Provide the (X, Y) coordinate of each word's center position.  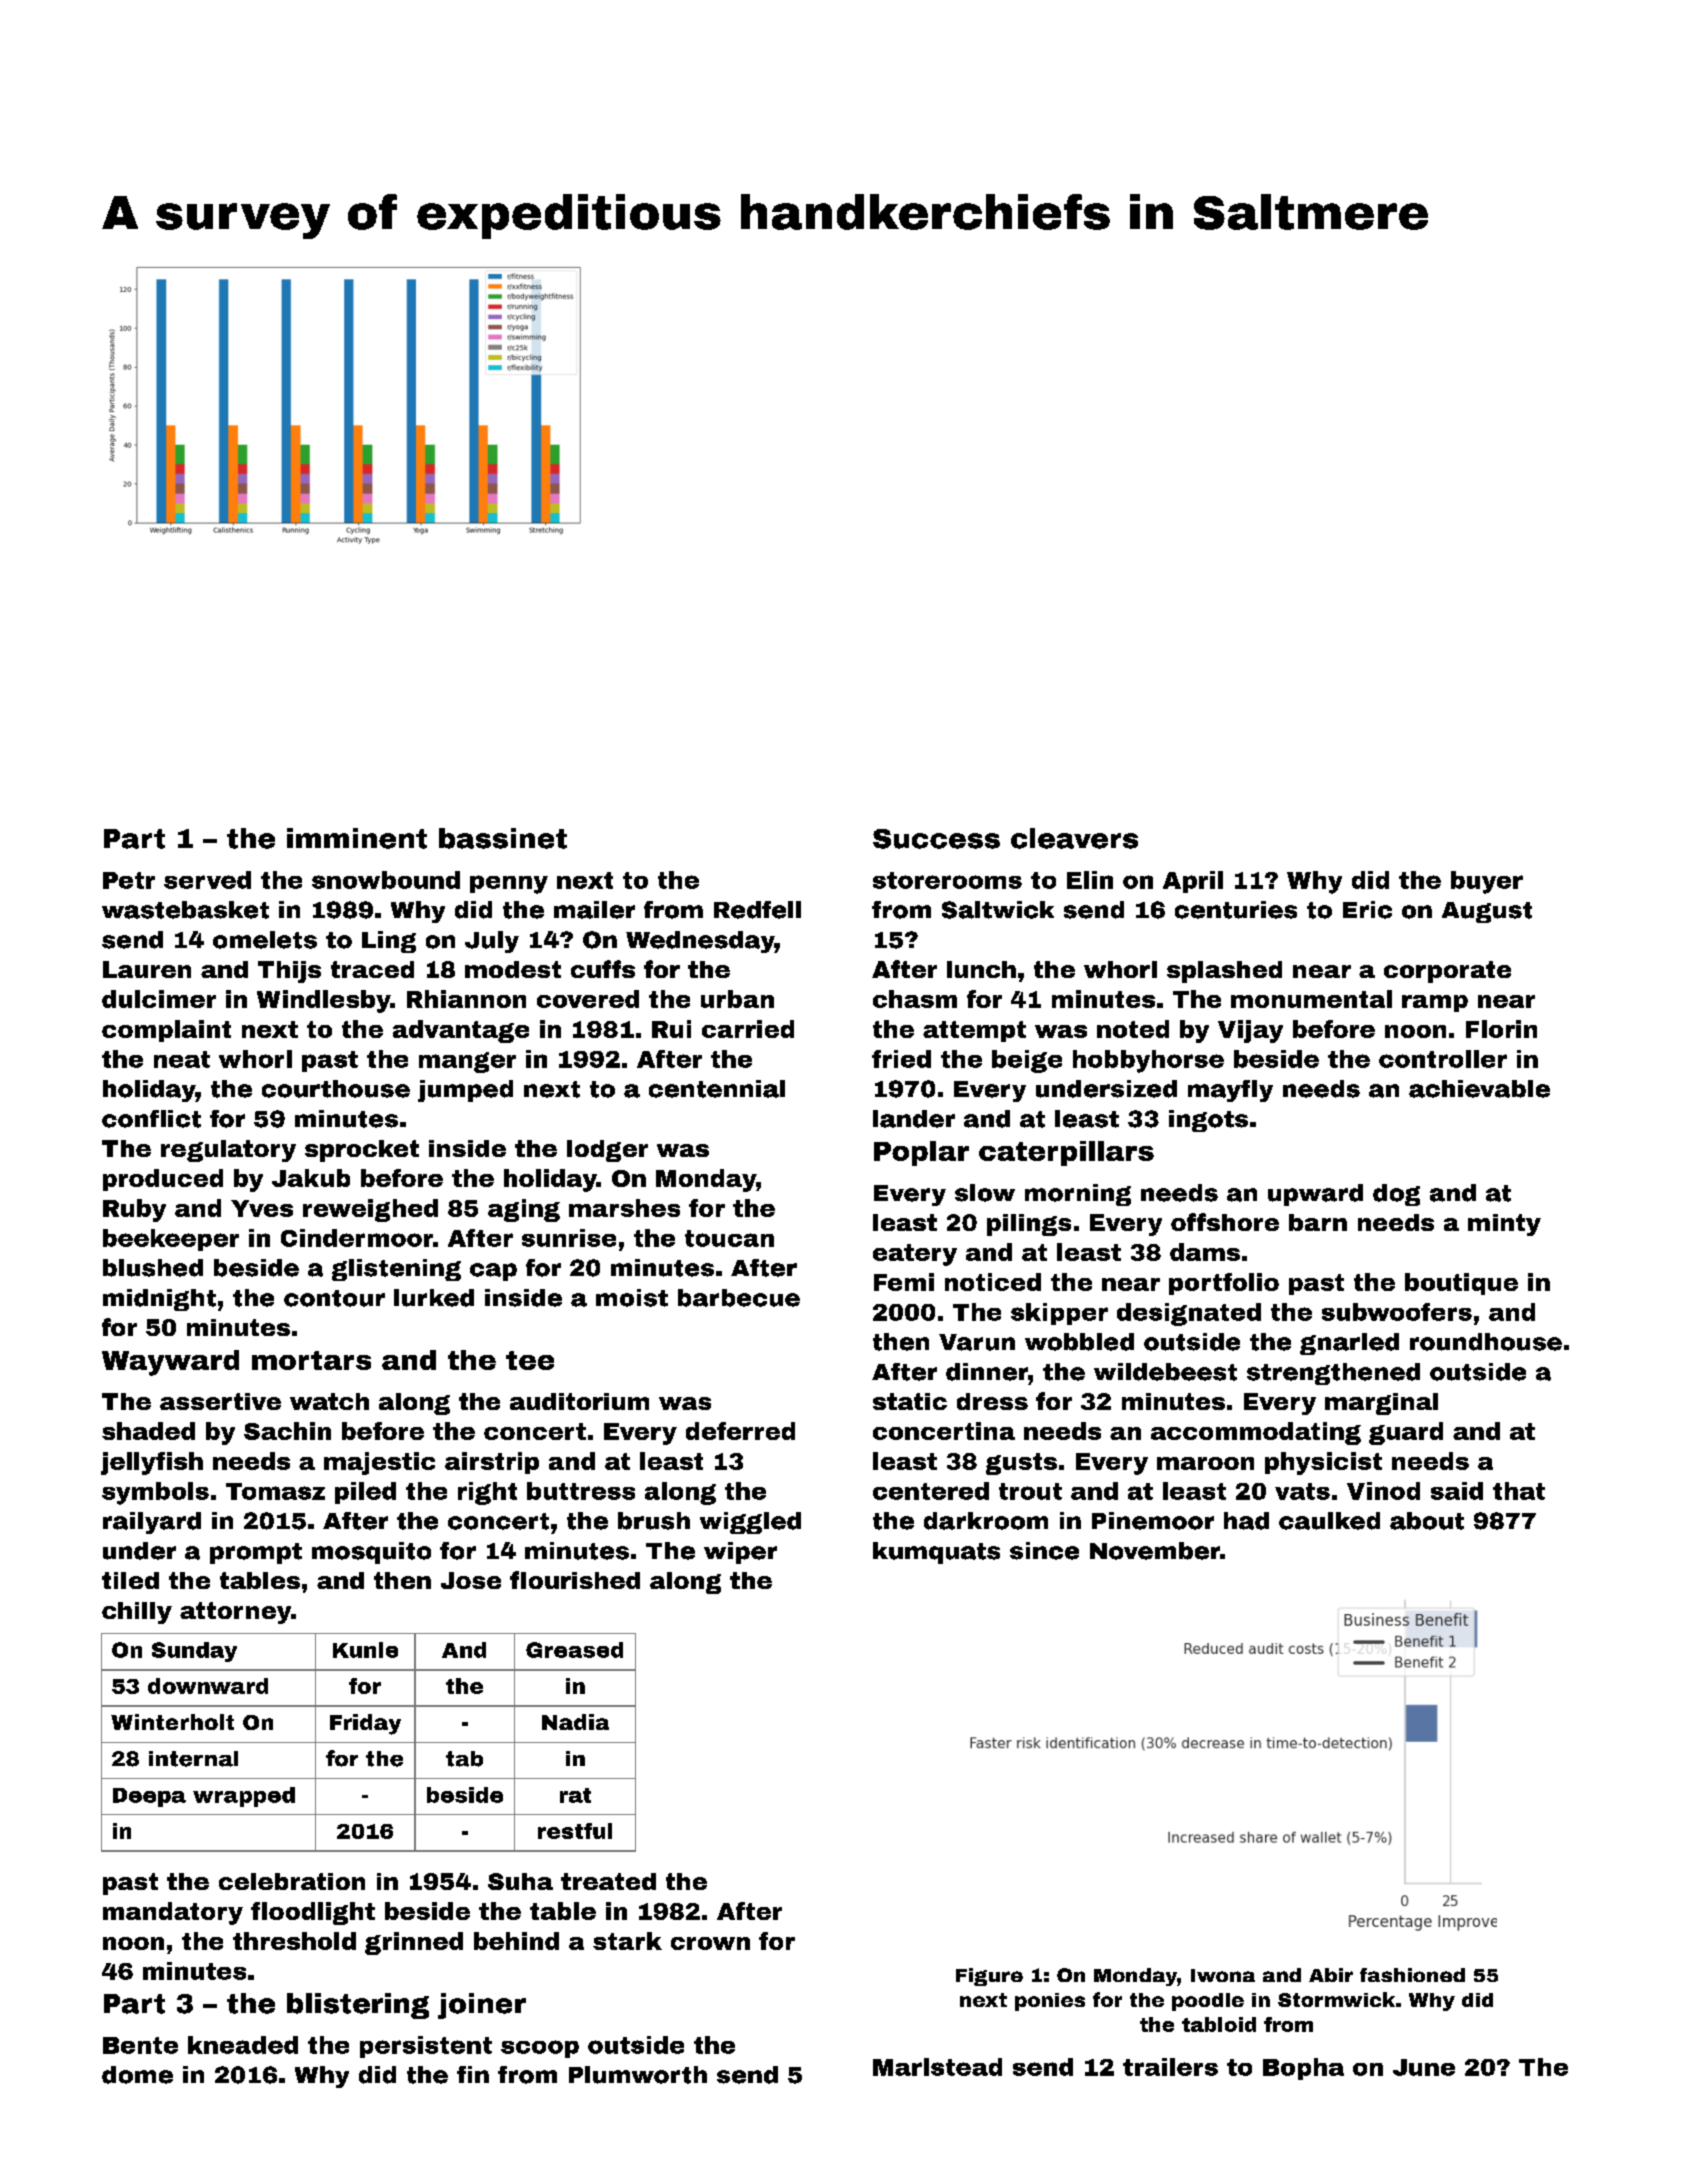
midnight (159, 1300)
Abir (1331, 1975)
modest (513, 969)
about (1427, 1521)
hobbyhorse (1148, 1061)
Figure (989, 1977)
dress (992, 1401)
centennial (717, 1089)
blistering (358, 2006)
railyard (152, 1523)
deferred (740, 1431)
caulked (1329, 1521)
